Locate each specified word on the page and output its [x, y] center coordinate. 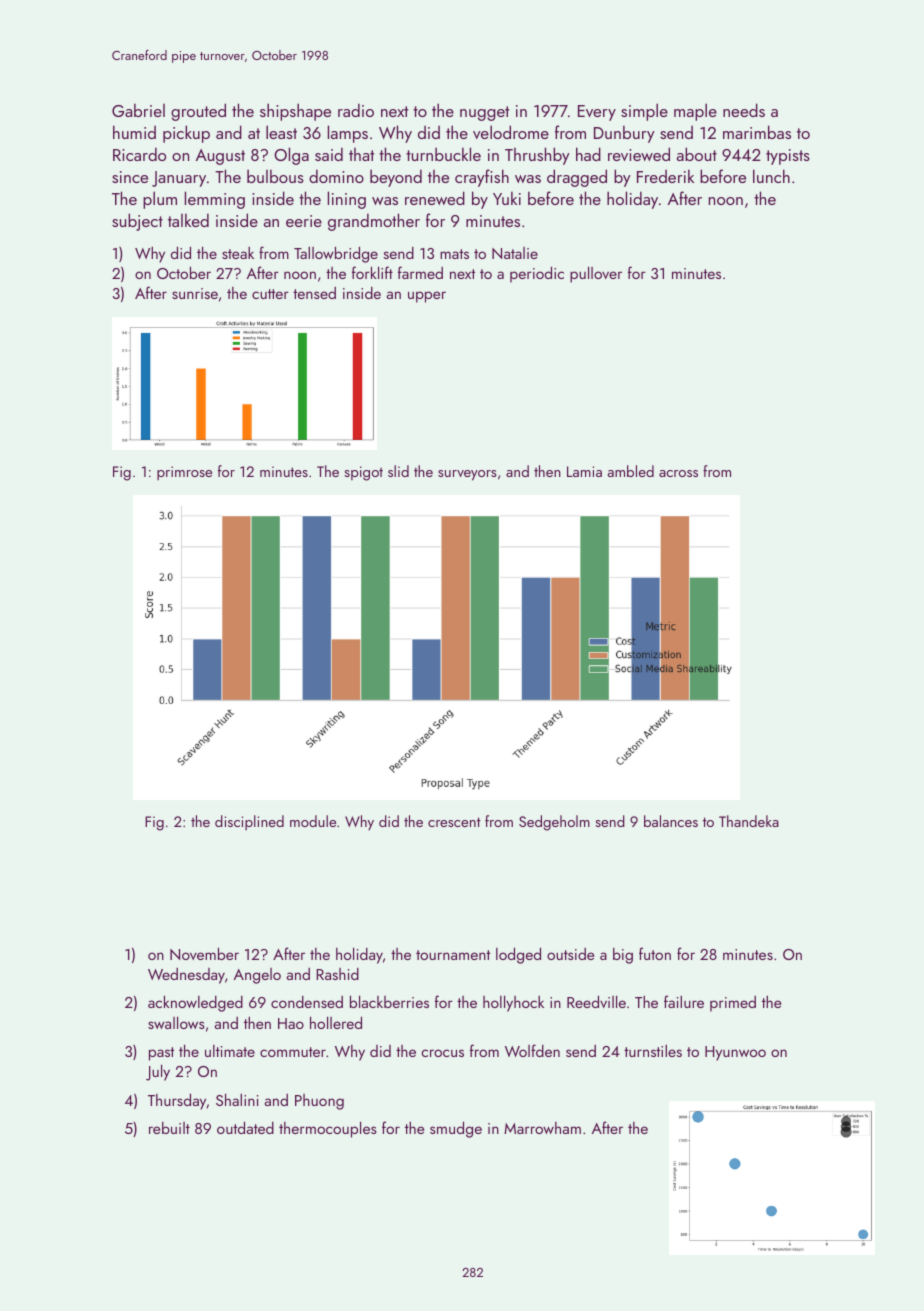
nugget [484, 113]
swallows [176, 1022]
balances [671, 821]
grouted [198, 112]
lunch [771, 176]
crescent [454, 822]
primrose [184, 473]
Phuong [319, 1102]
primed [733, 1004]
